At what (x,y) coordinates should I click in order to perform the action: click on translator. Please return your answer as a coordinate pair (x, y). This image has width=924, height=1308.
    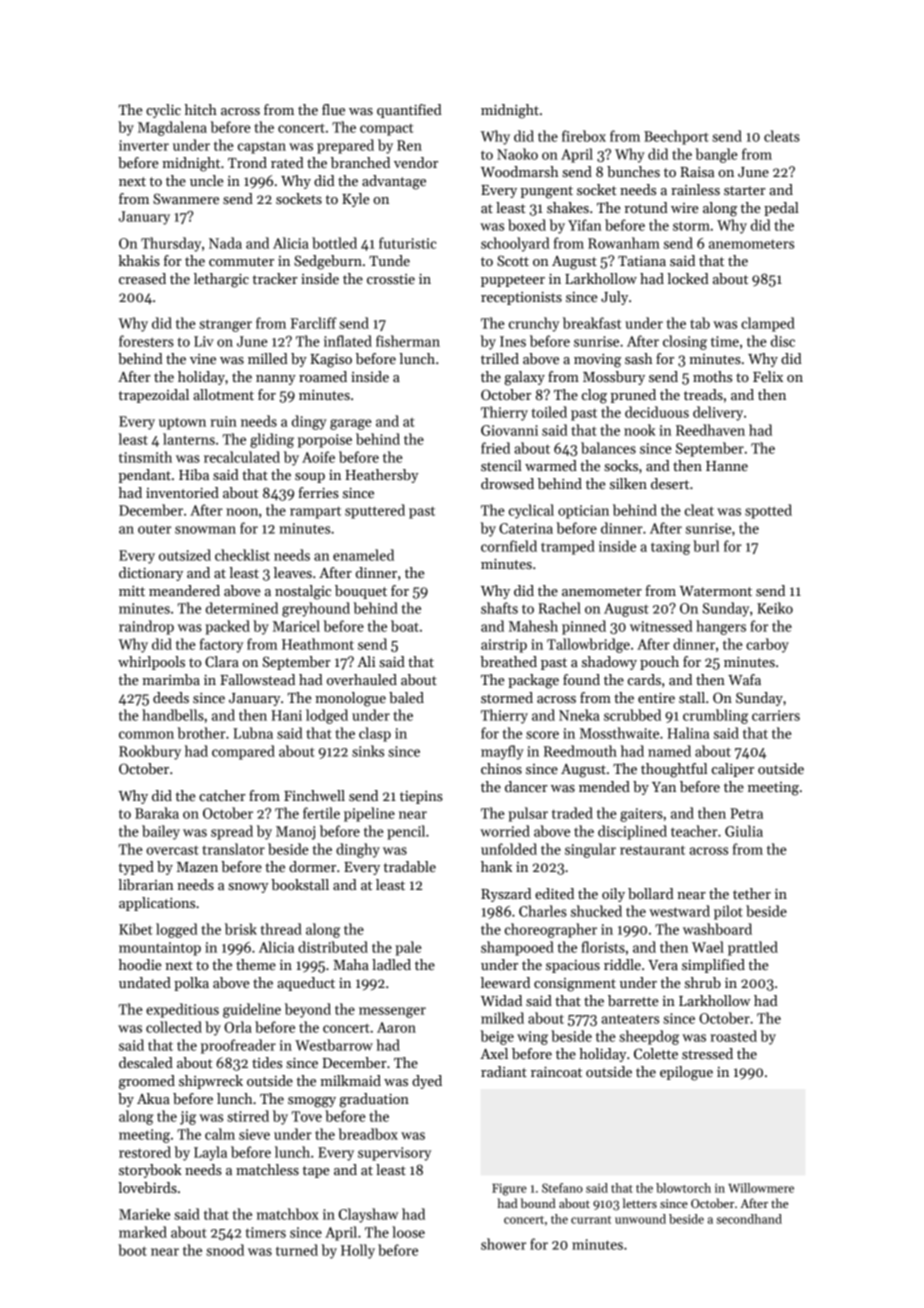
    Looking at the image, I should click on (233, 849).
